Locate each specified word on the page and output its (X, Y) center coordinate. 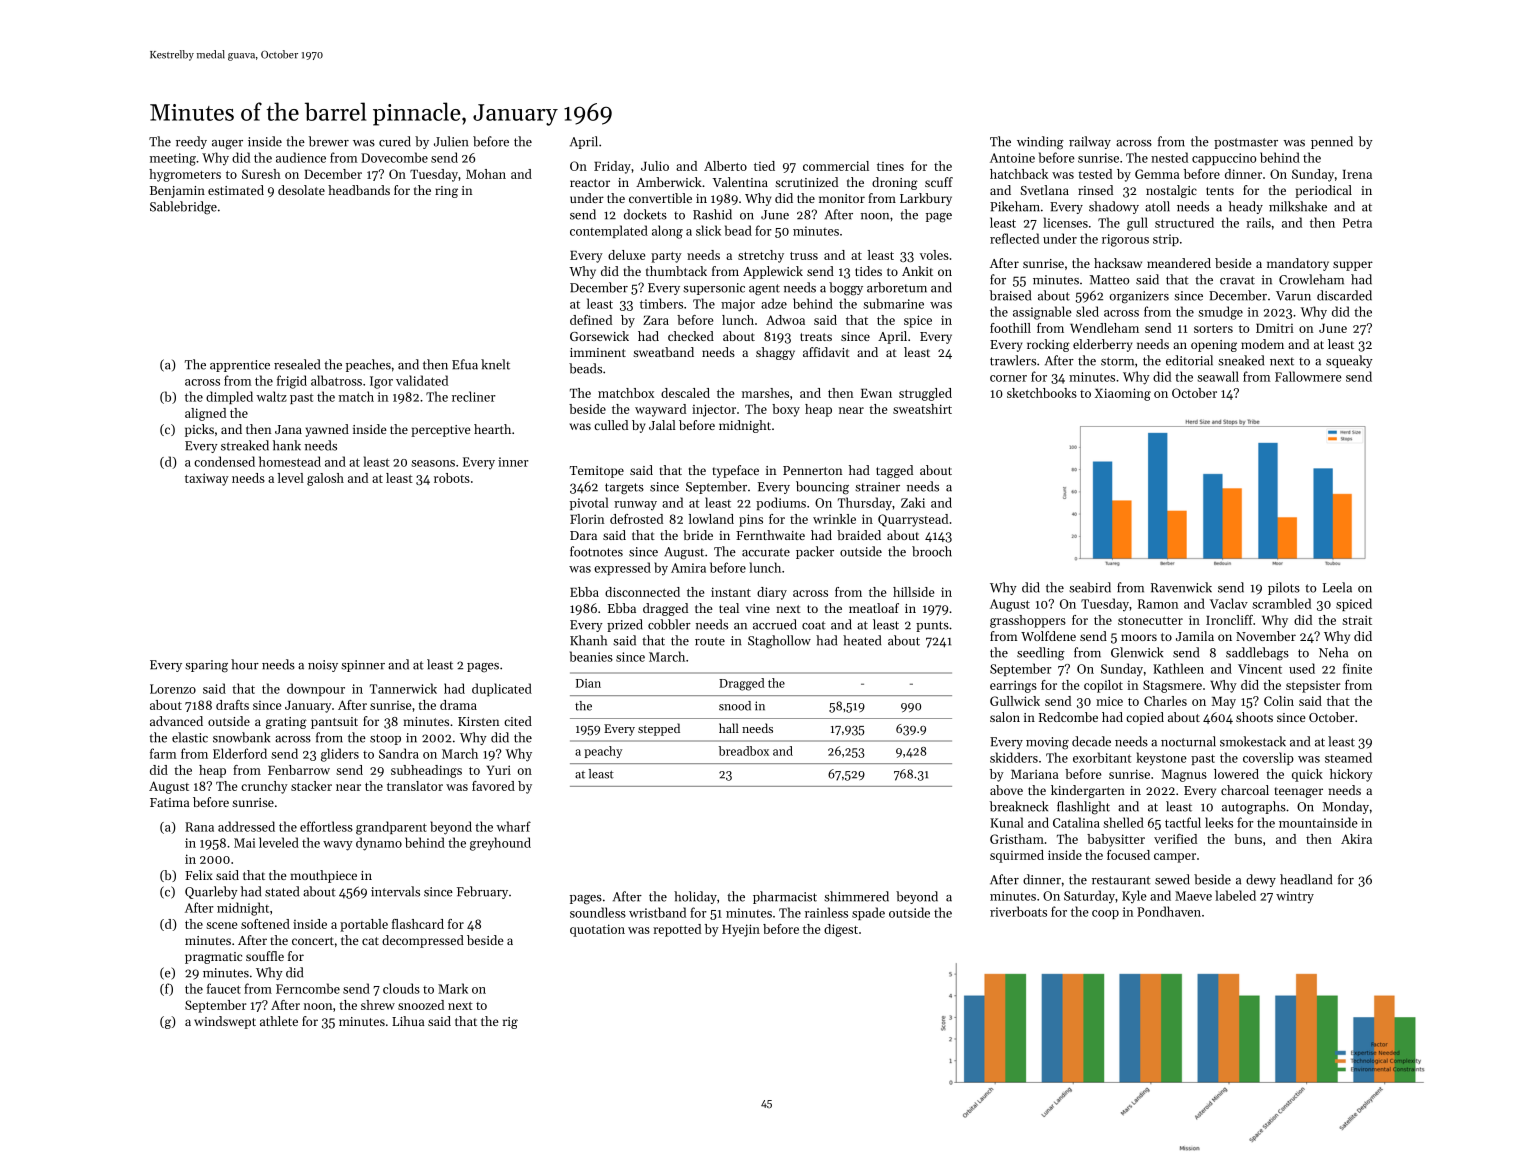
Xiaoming (1123, 394)
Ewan (876, 393)
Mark (453, 988)
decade (1091, 741)
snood (735, 706)
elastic (190, 737)
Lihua (408, 1021)
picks (199, 430)
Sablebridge (183, 208)
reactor (590, 183)
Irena (1357, 174)
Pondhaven (1169, 911)
